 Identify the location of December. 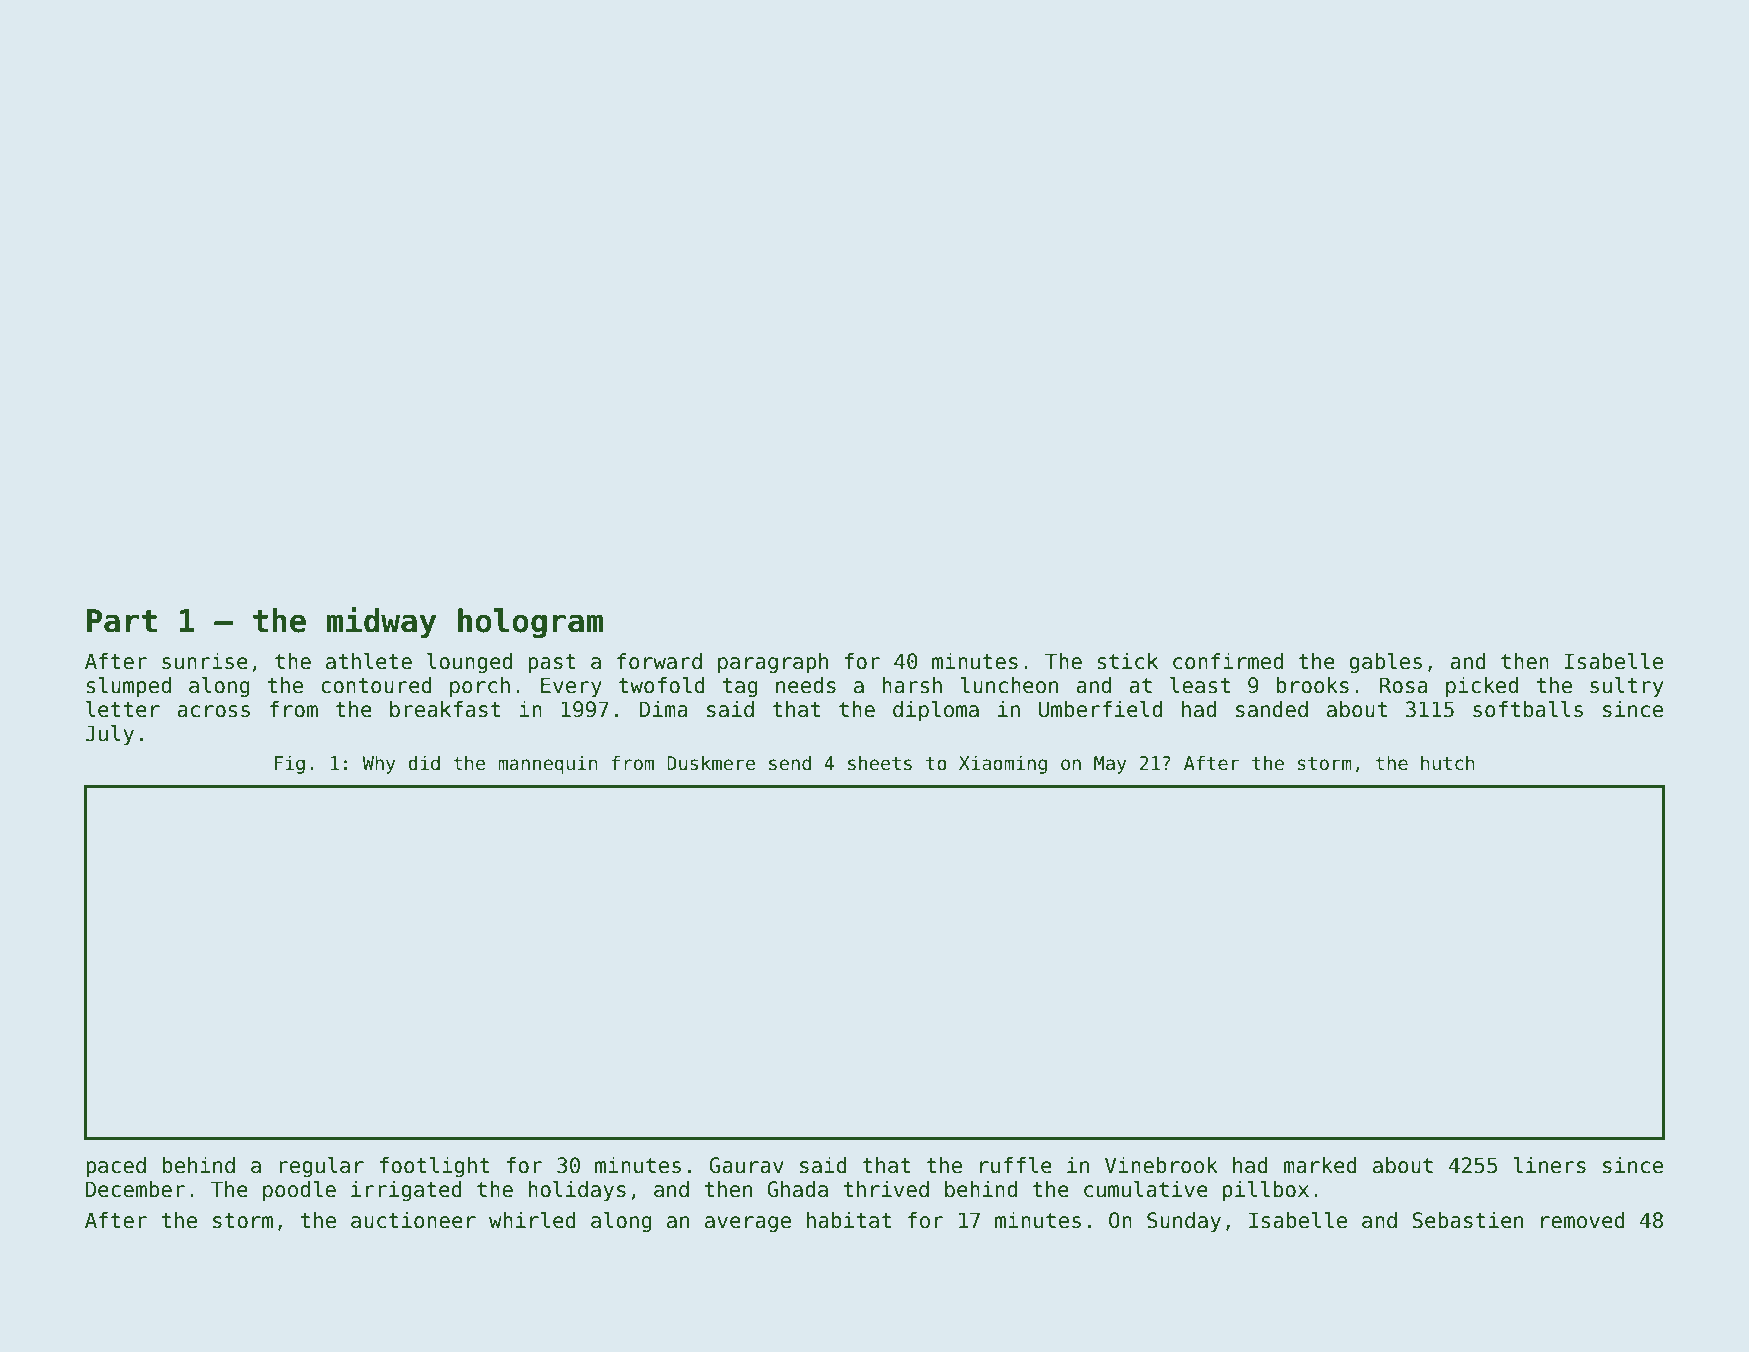
(135, 1189).
